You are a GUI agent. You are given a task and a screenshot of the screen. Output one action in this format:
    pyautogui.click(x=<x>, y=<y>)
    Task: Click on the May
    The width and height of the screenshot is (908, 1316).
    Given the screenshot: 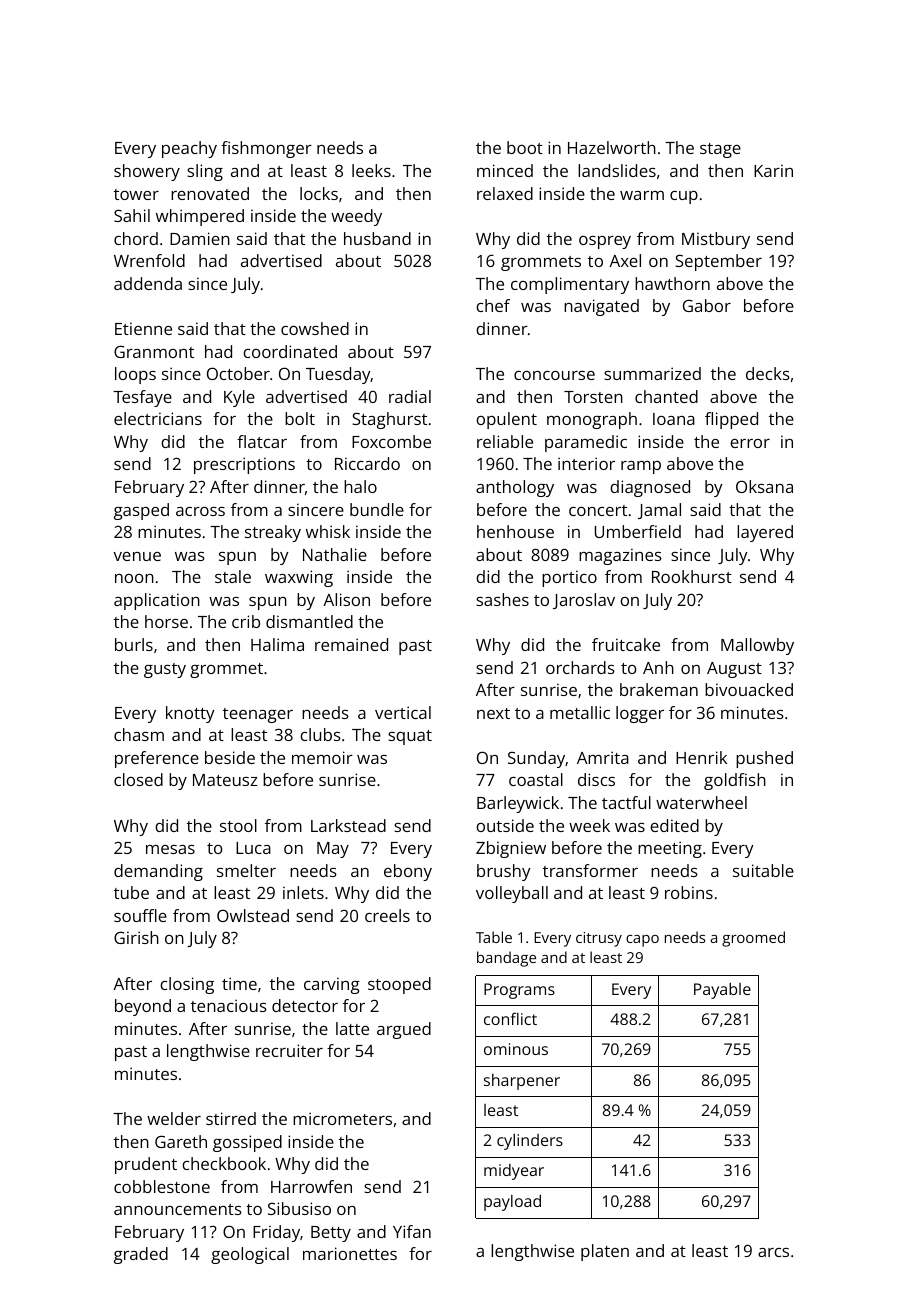 What is the action you would take?
    pyautogui.click(x=333, y=850)
